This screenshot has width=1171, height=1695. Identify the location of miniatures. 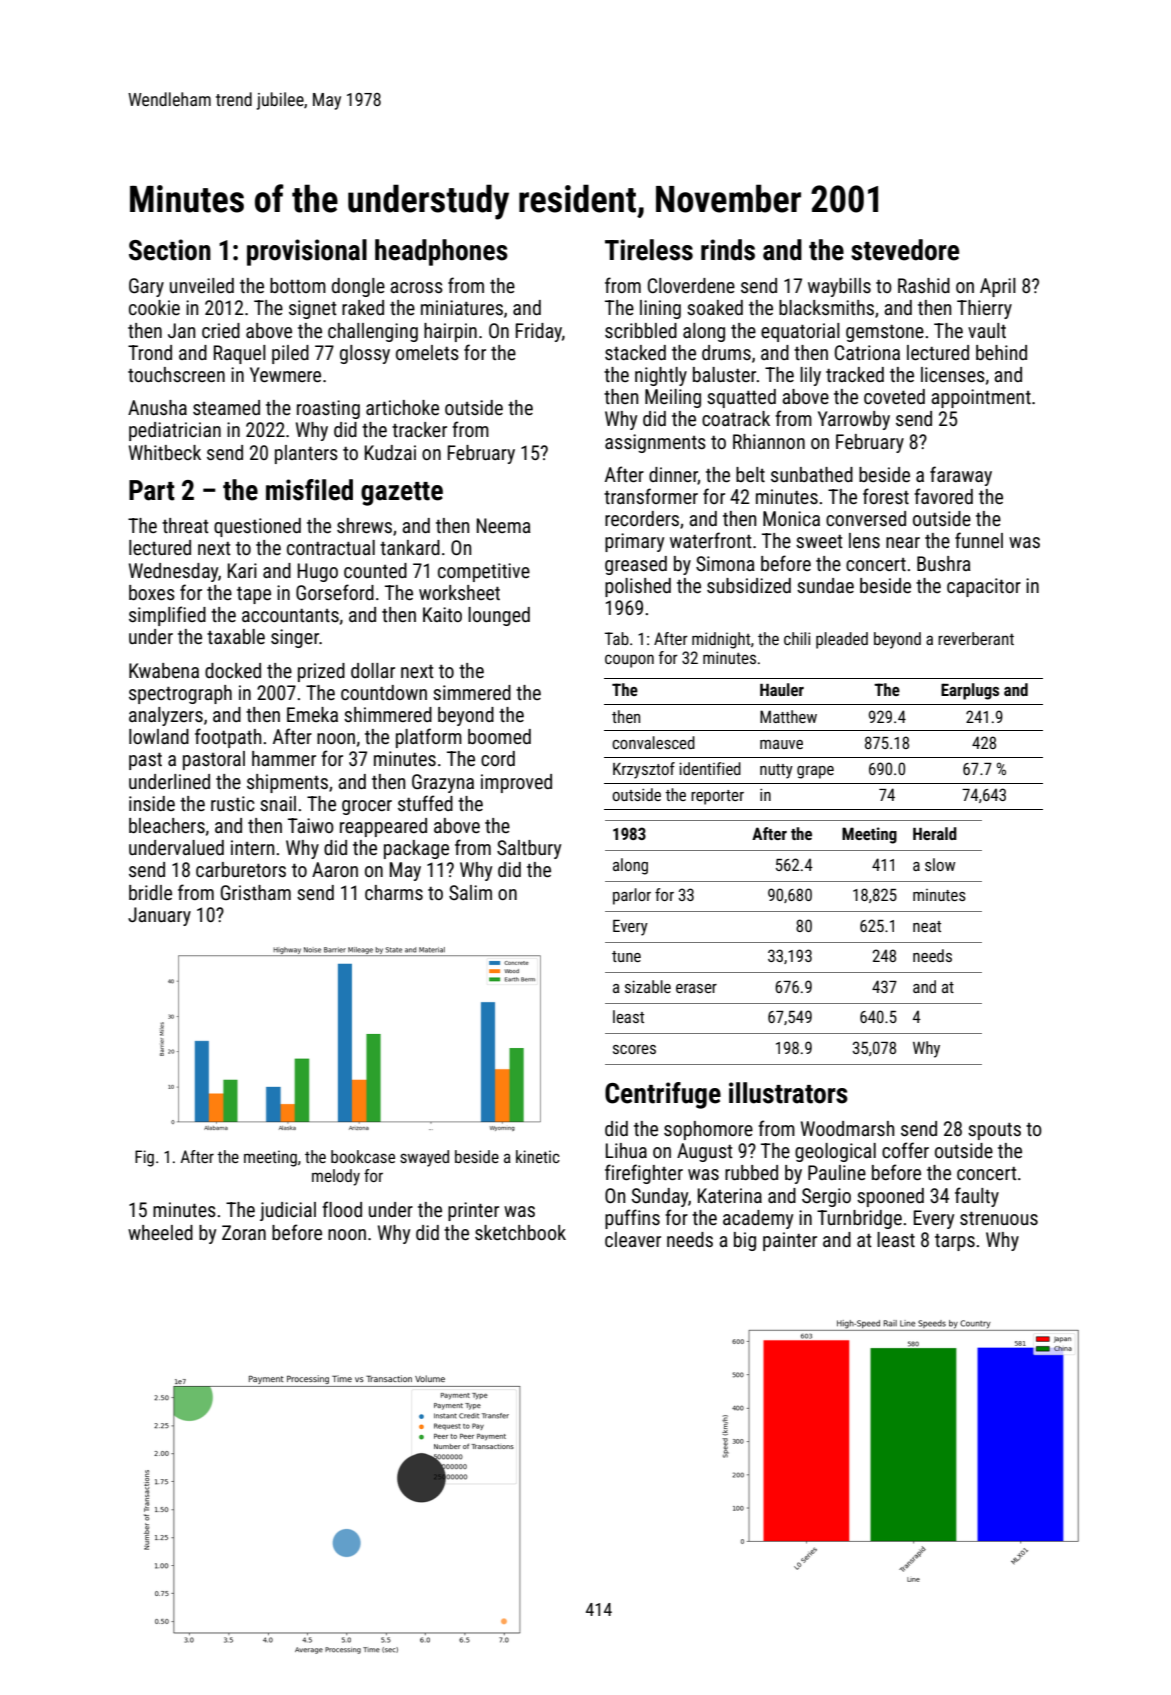
(462, 307).
